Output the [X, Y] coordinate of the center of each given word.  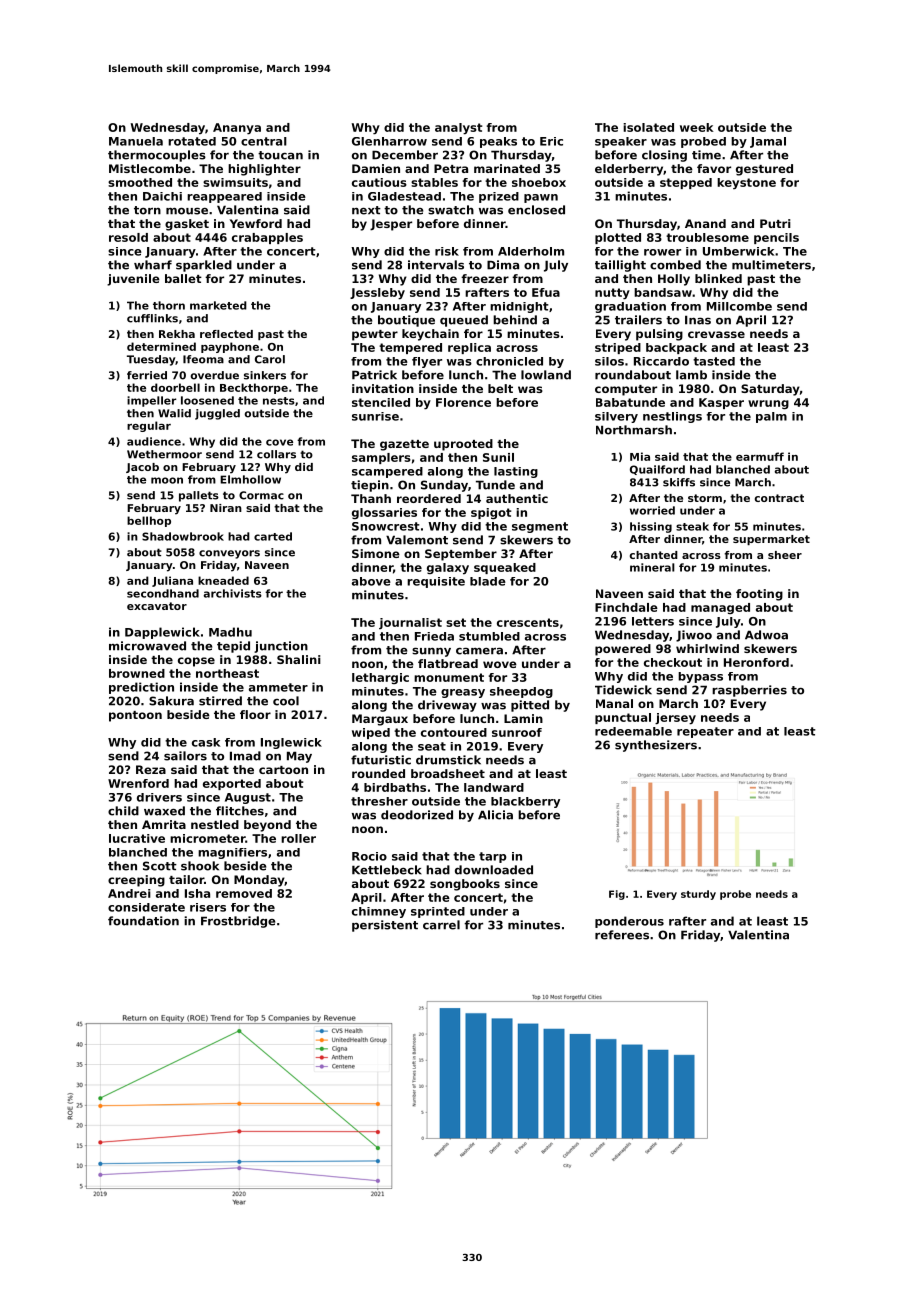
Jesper [391, 225]
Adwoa [766, 635]
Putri [775, 223]
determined [161, 346]
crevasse [716, 334]
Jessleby [377, 294]
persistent [385, 926]
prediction [141, 688]
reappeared [224, 197]
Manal [614, 703]
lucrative [137, 838]
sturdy [698, 895]
